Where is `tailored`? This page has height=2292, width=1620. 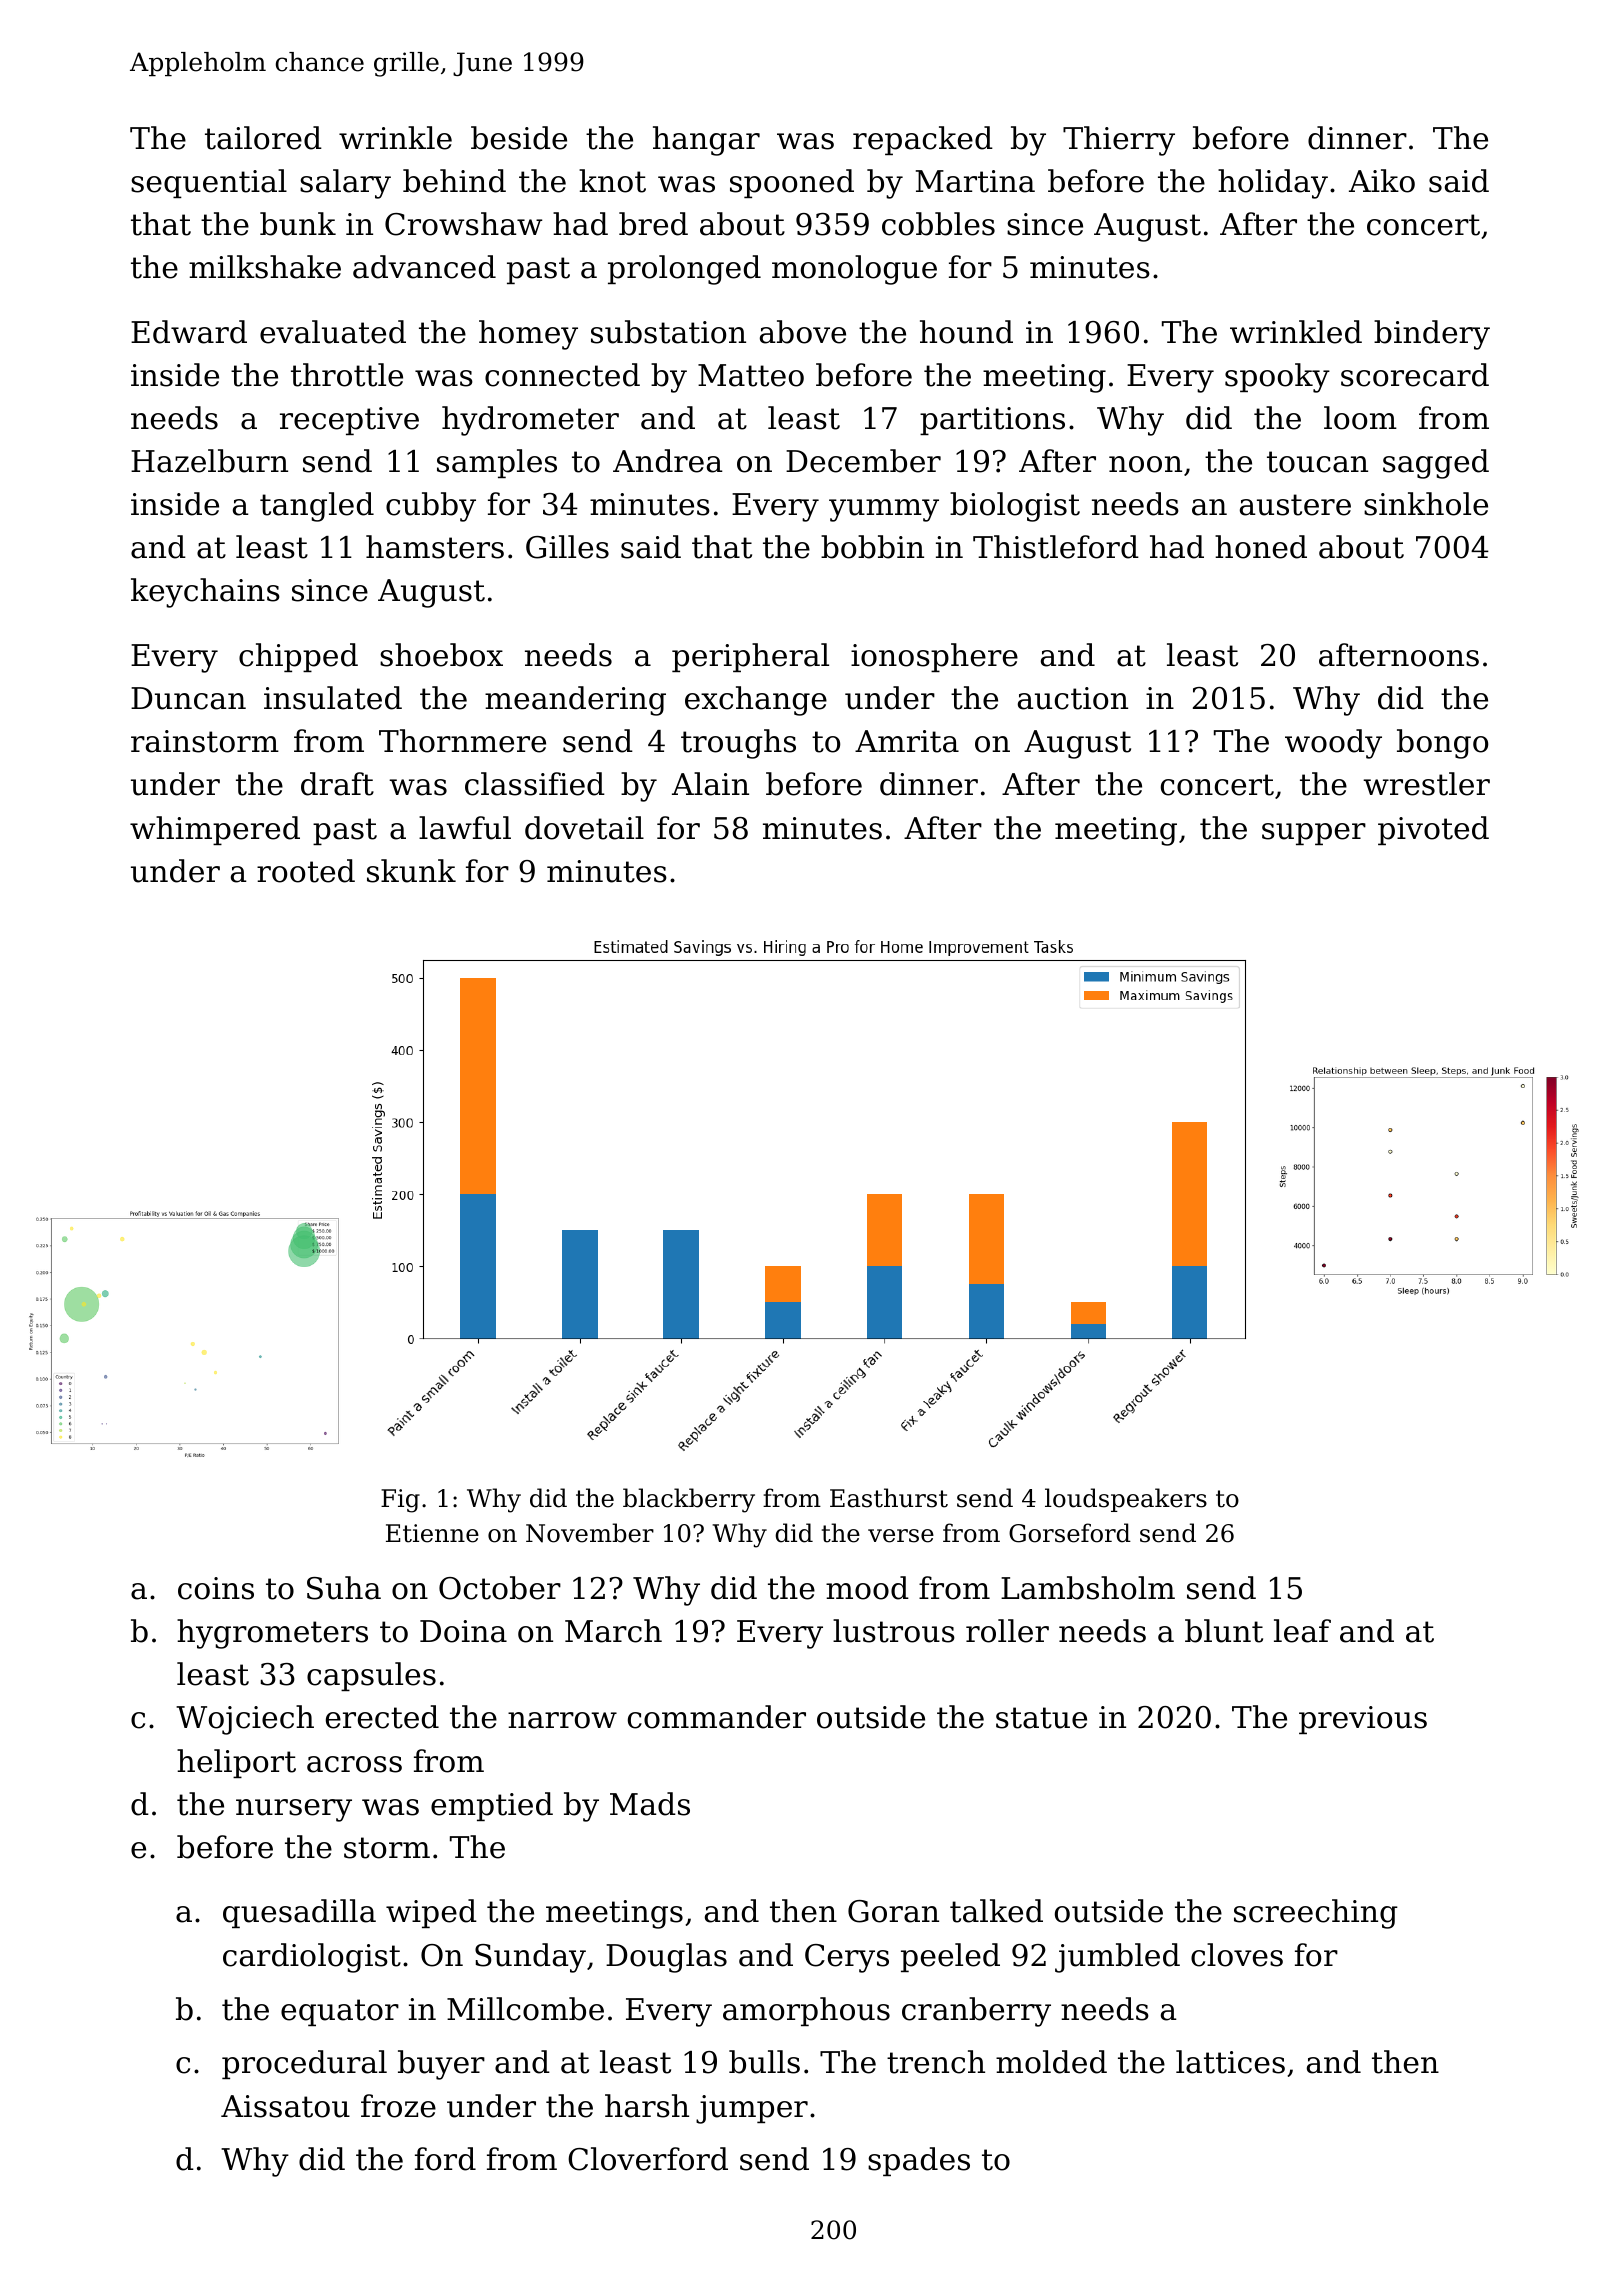
tailored is located at coordinates (263, 138).
